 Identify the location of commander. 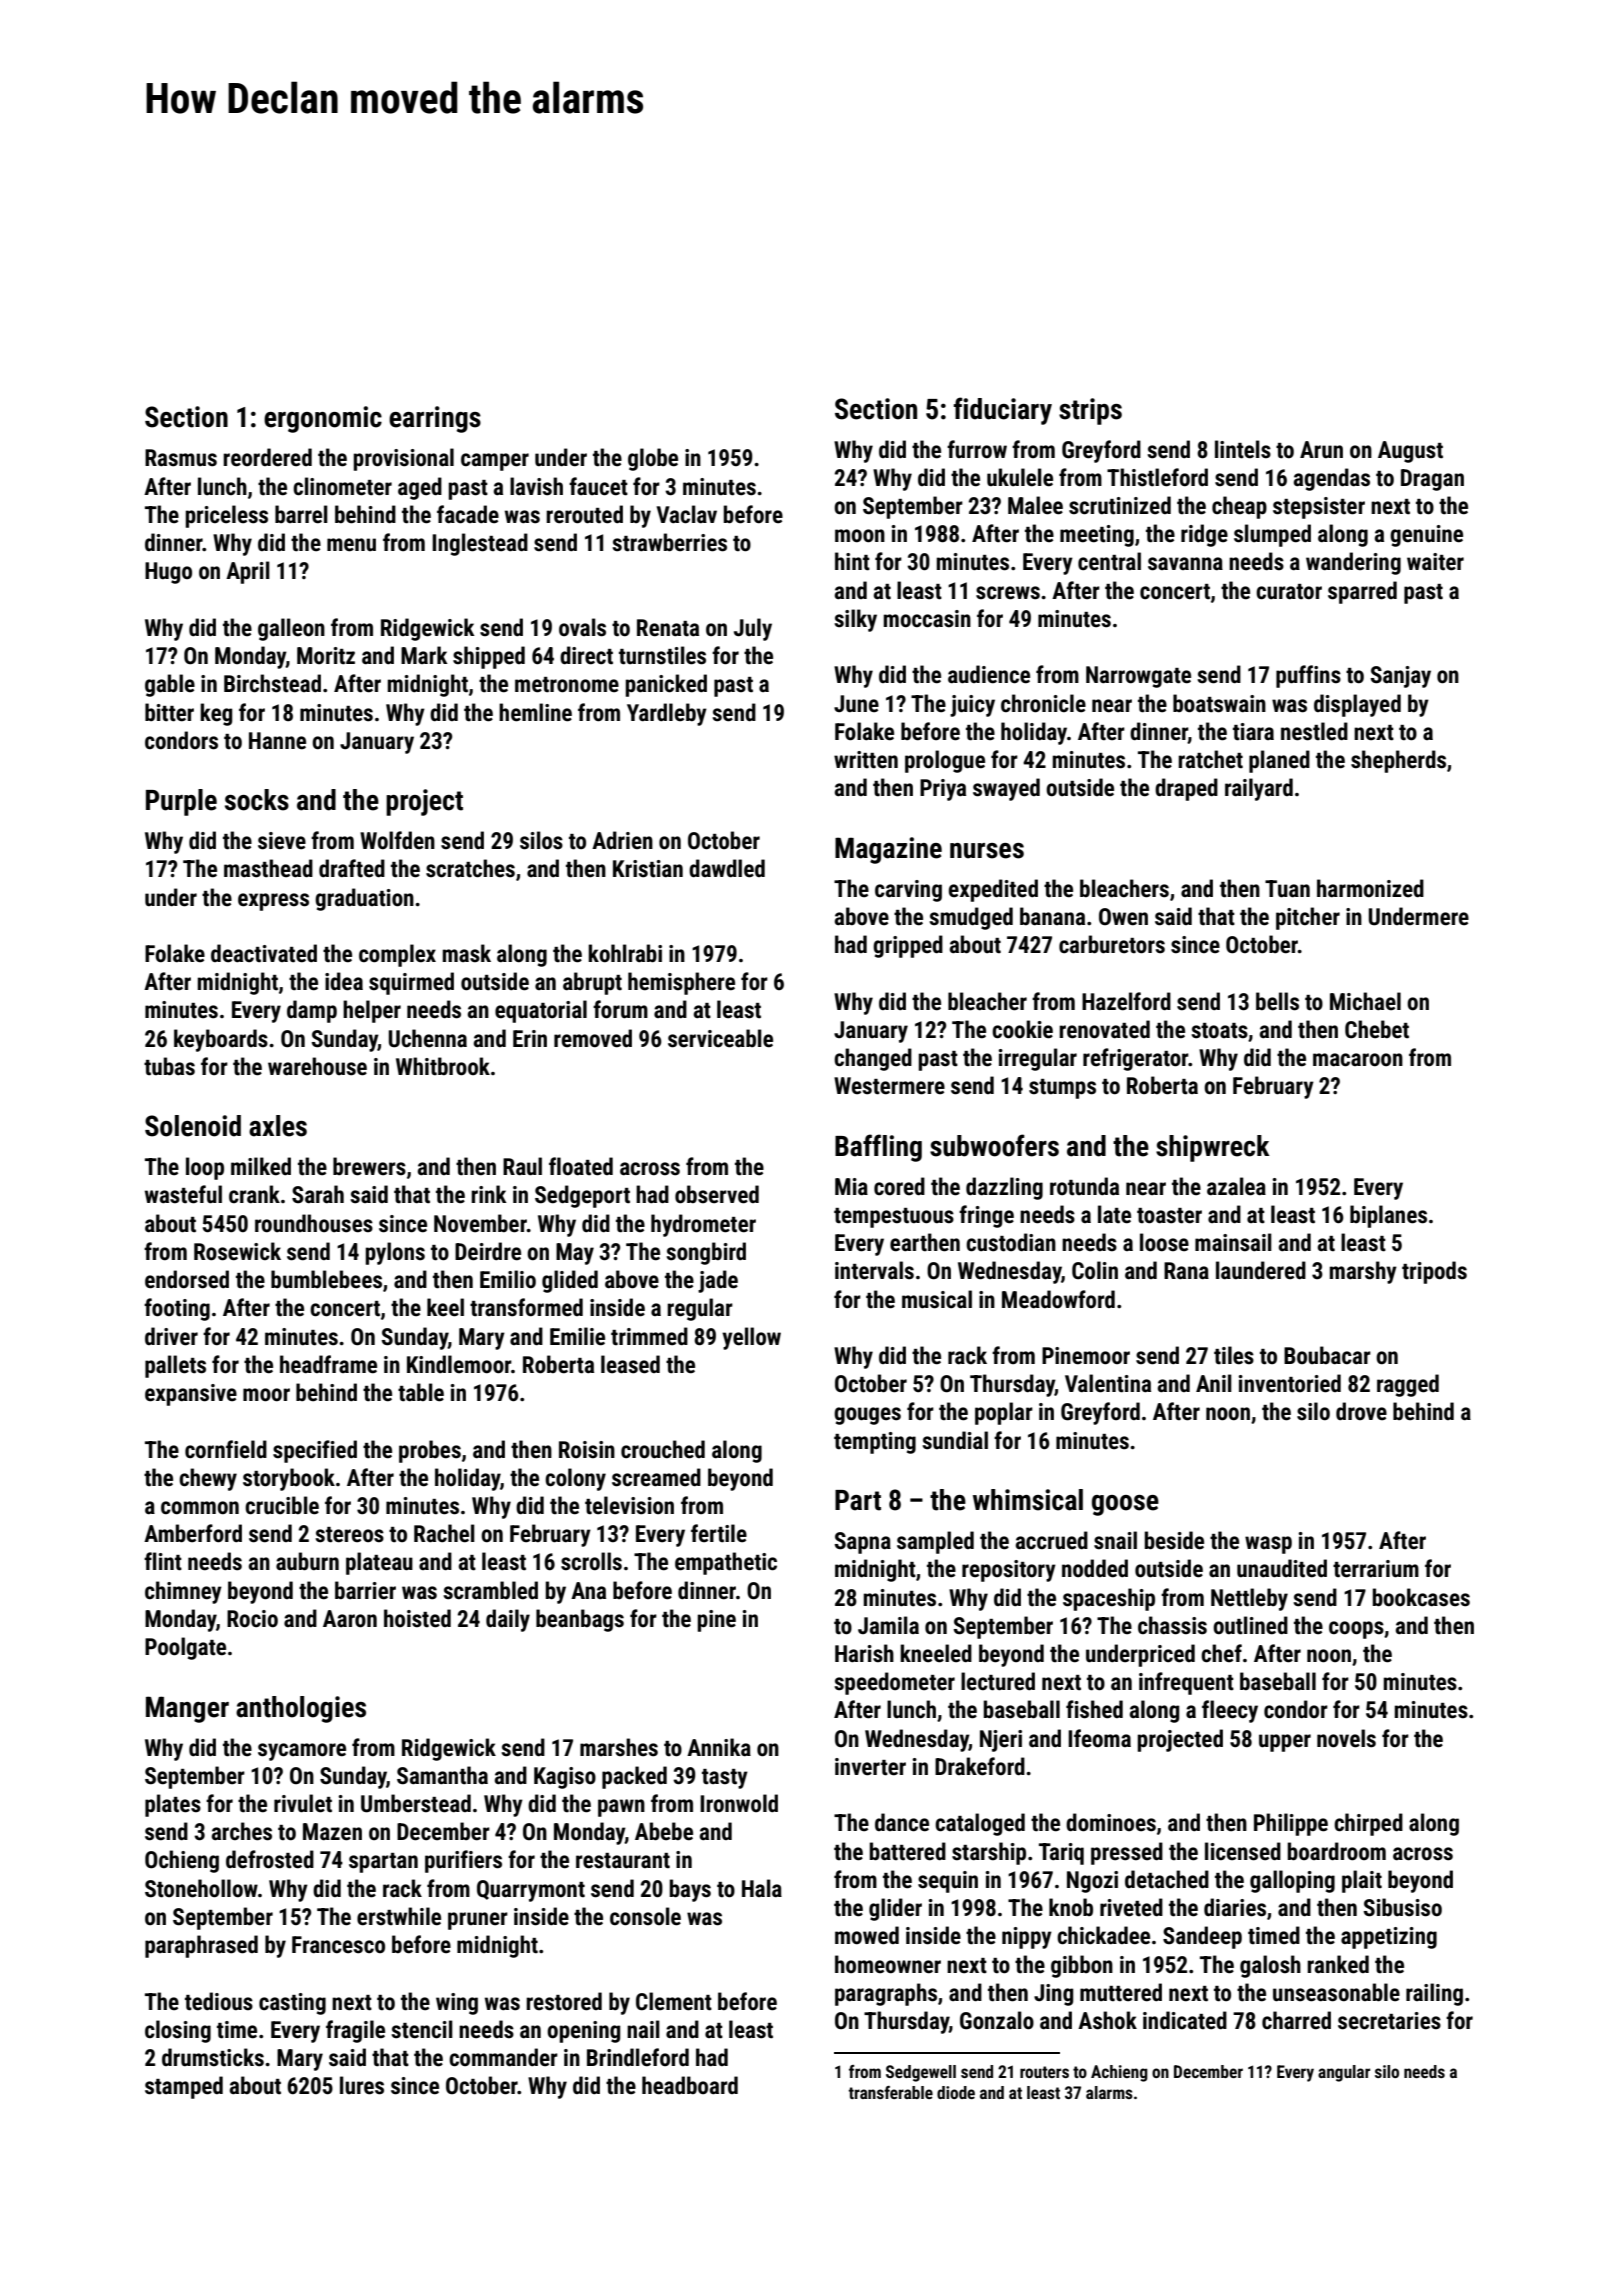
(503, 2057).
